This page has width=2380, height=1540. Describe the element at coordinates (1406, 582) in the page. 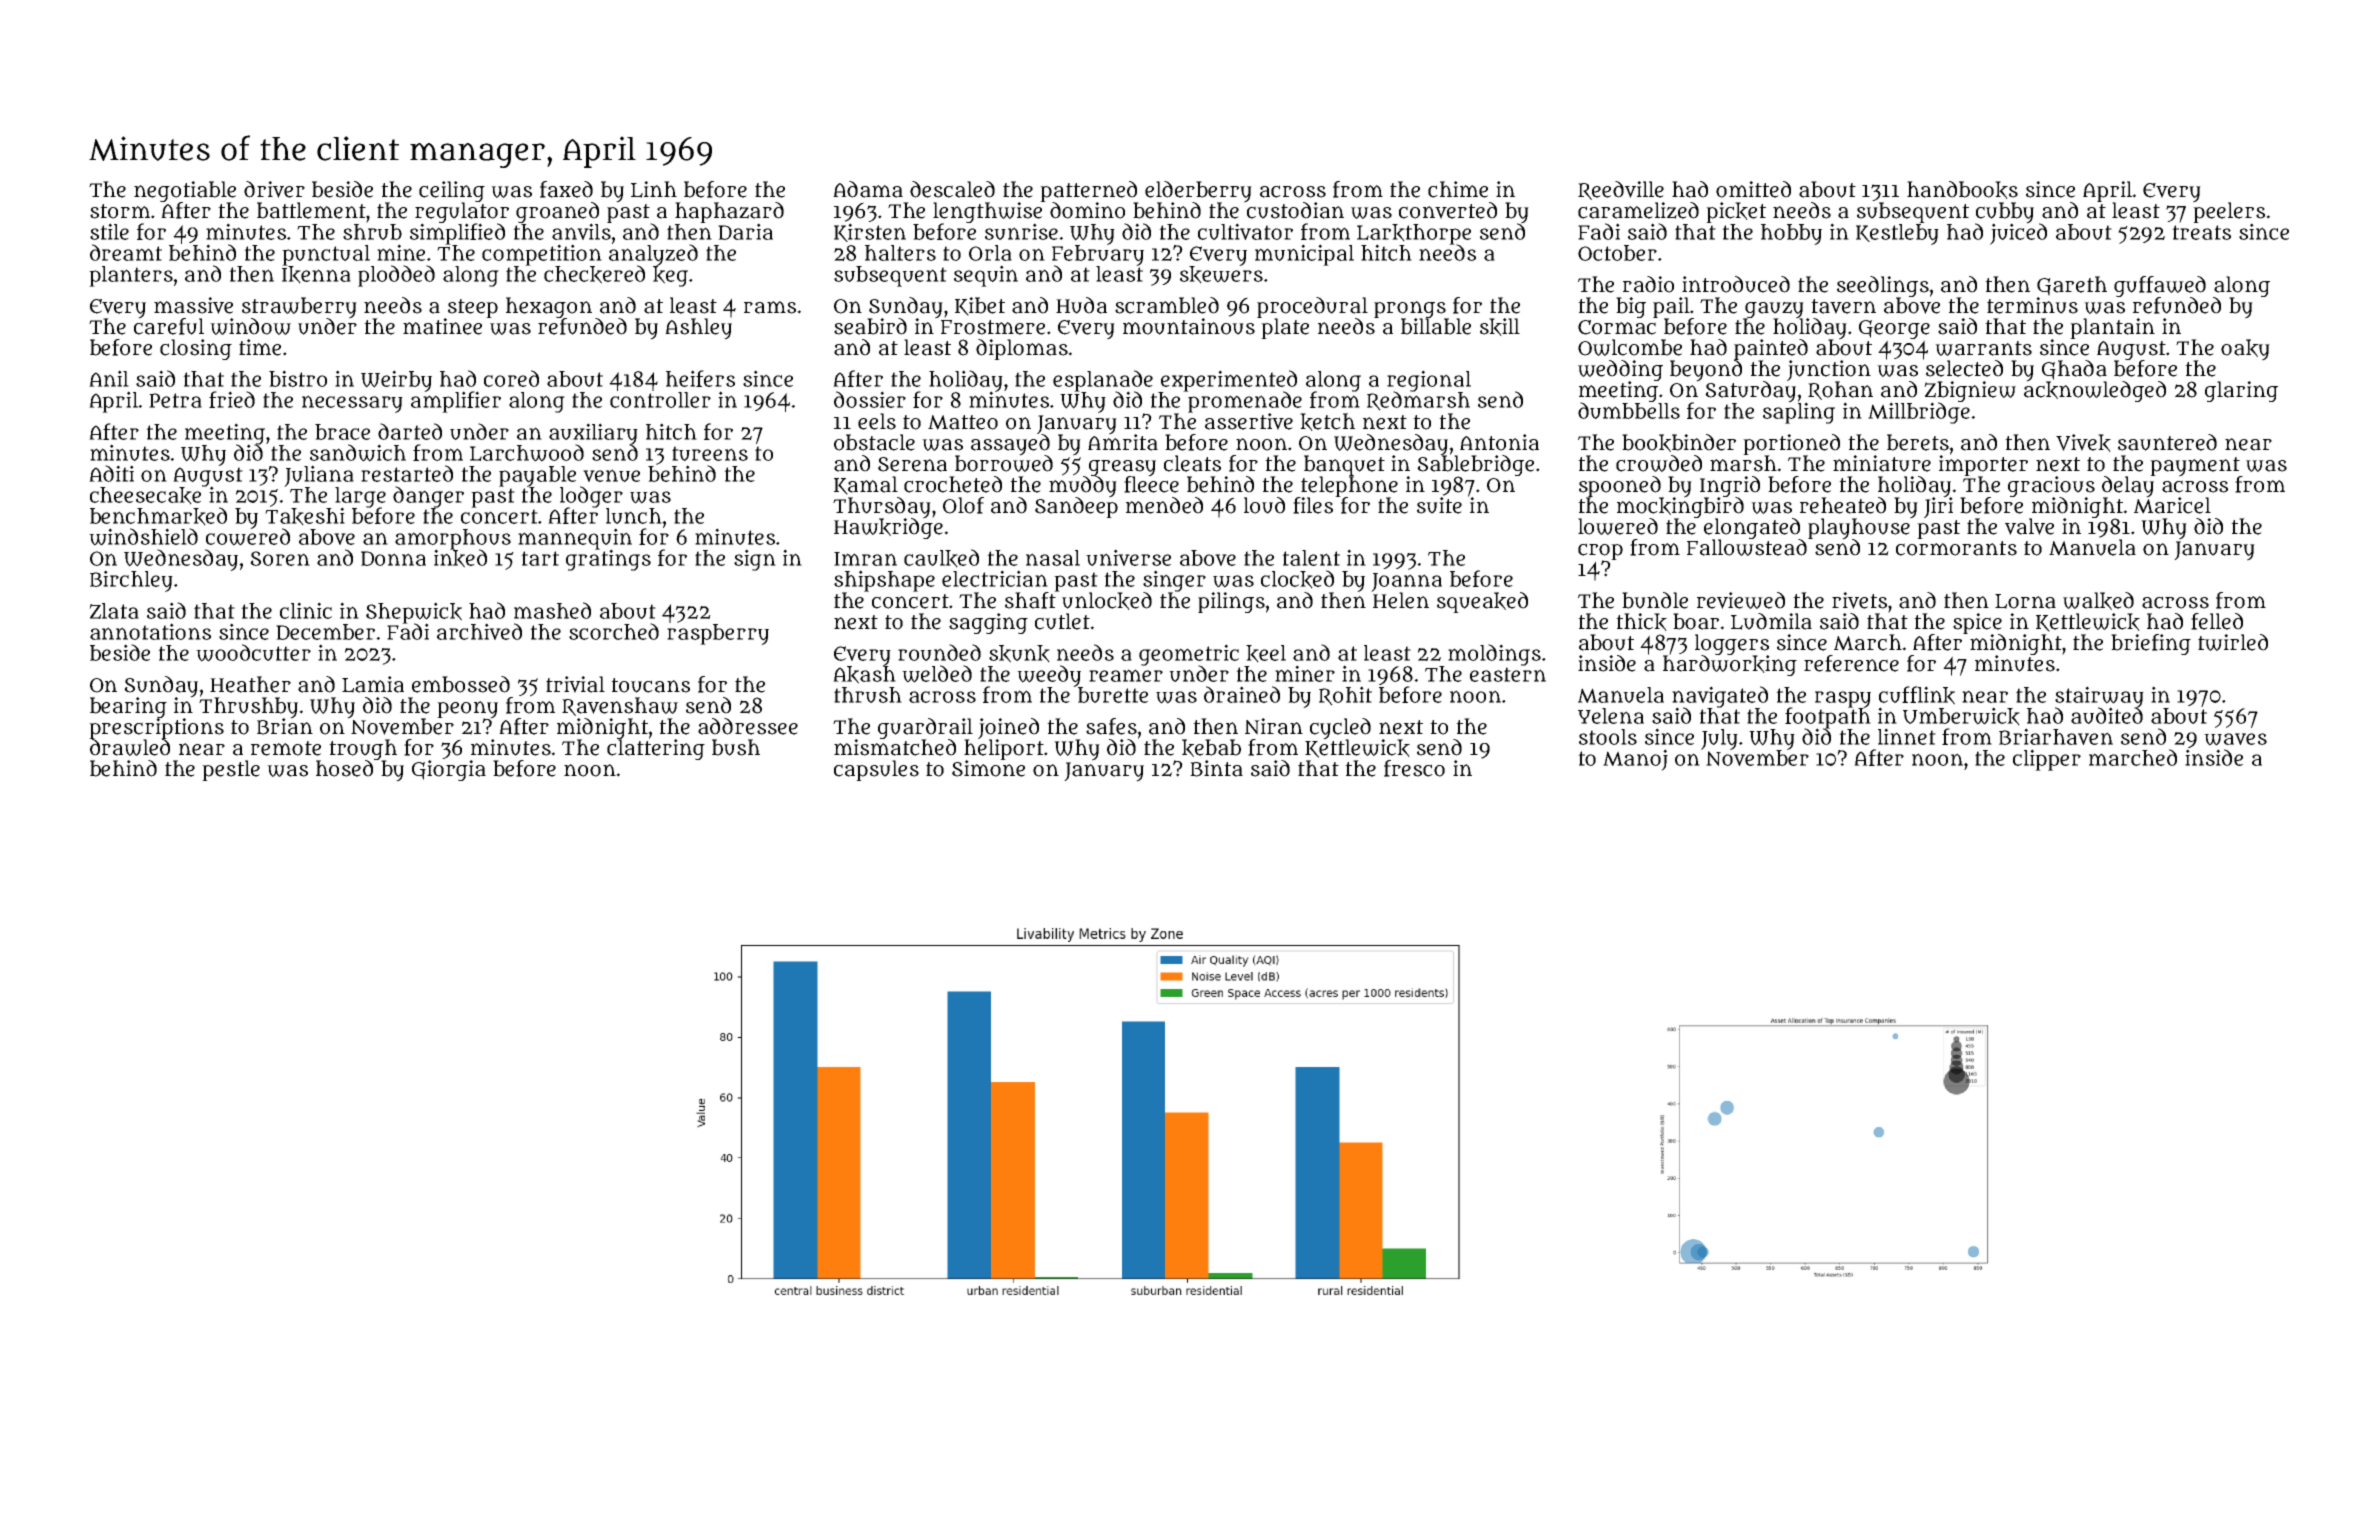

I see `Joanna` at that location.
